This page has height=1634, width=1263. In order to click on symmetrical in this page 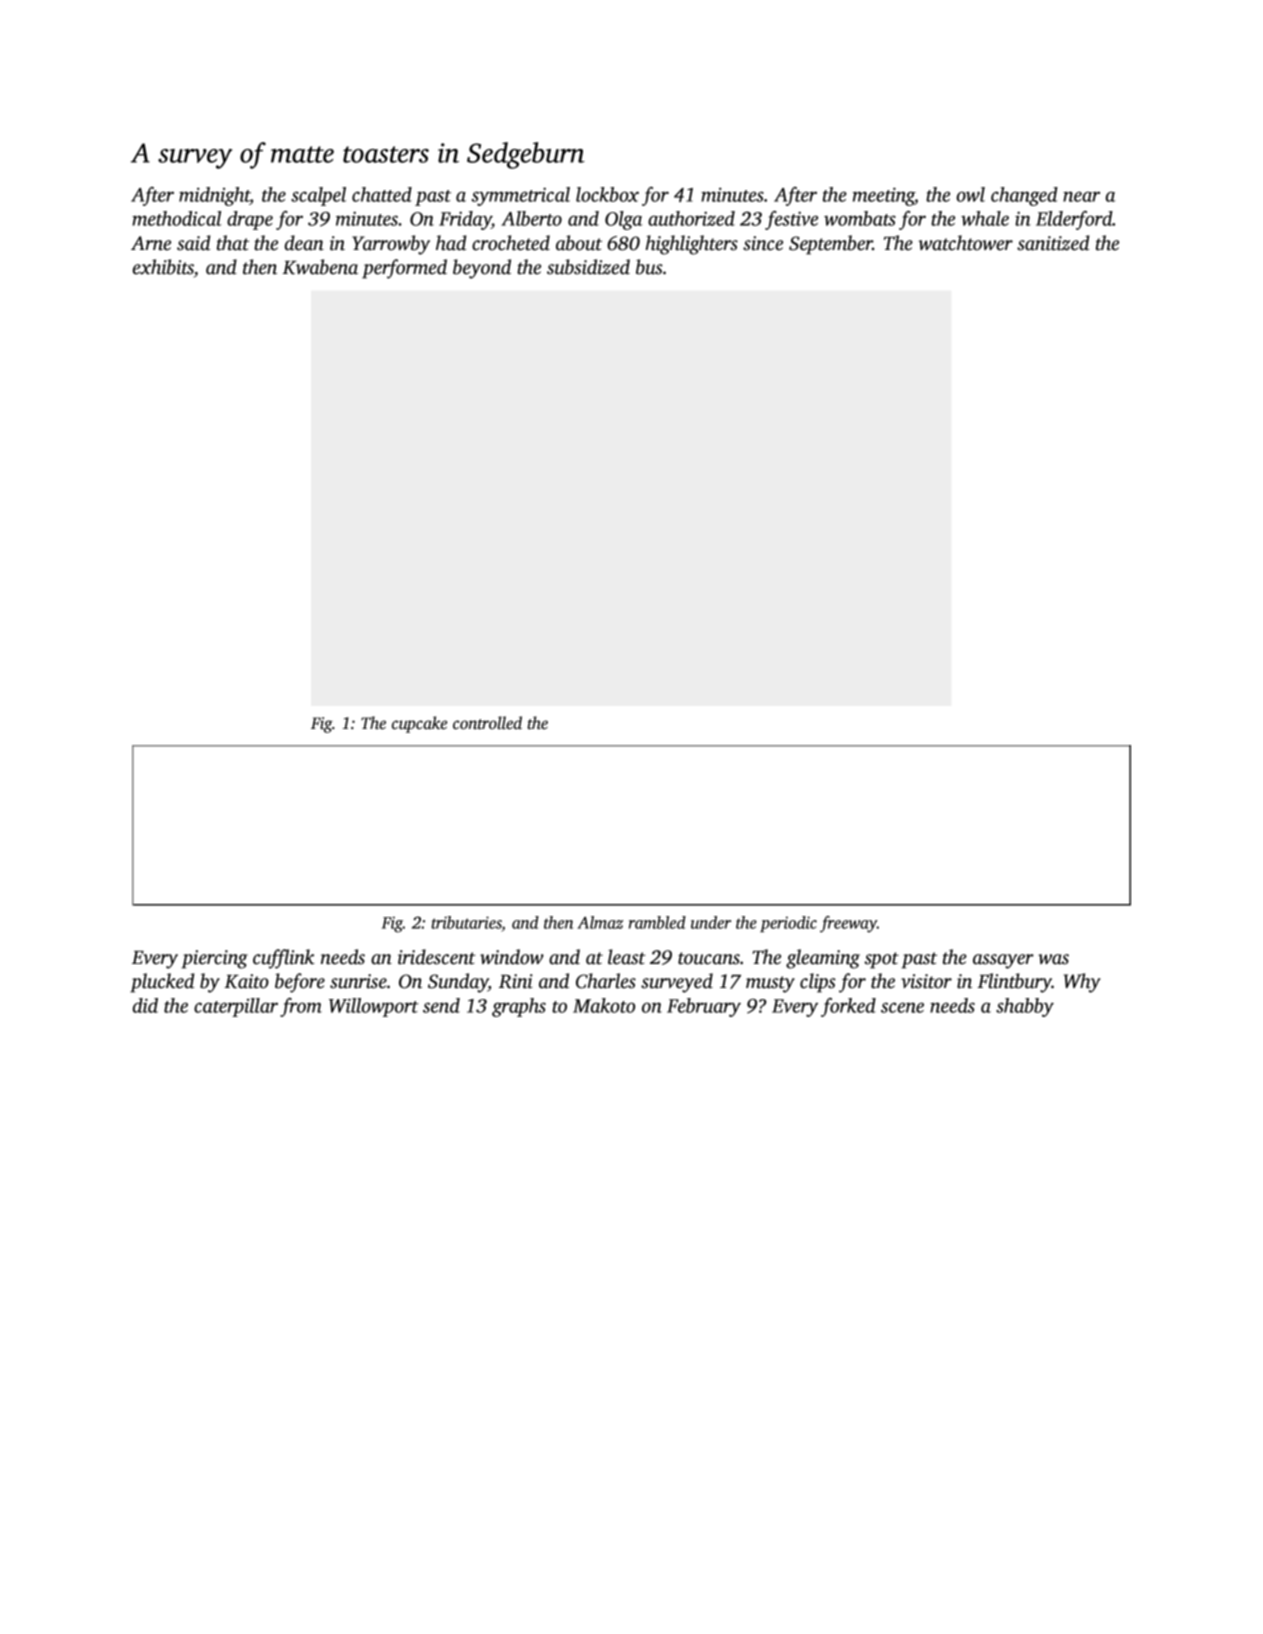, I will do `click(521, 196)`.
